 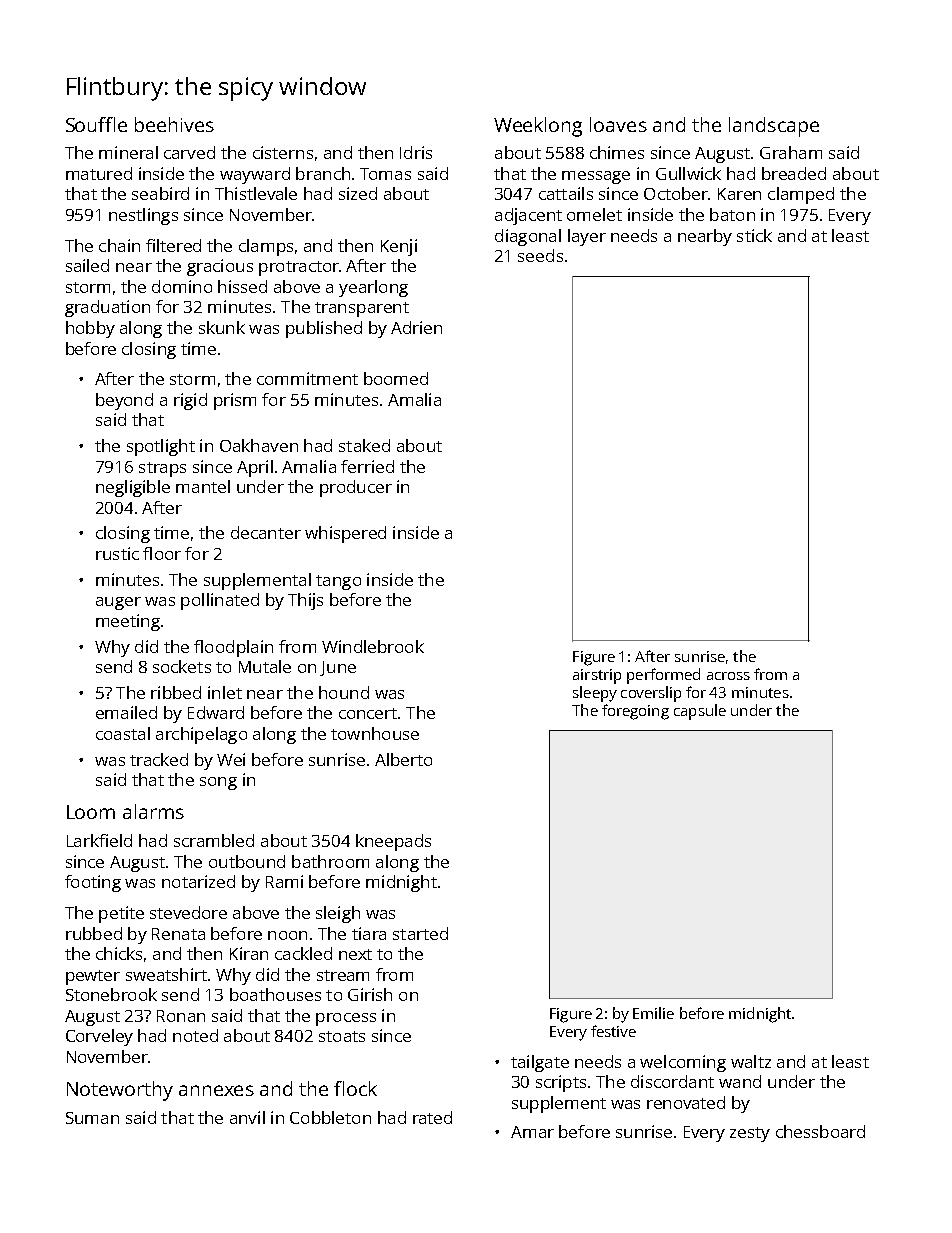 I want to click on waltz, so click(x=751, y=1061).
